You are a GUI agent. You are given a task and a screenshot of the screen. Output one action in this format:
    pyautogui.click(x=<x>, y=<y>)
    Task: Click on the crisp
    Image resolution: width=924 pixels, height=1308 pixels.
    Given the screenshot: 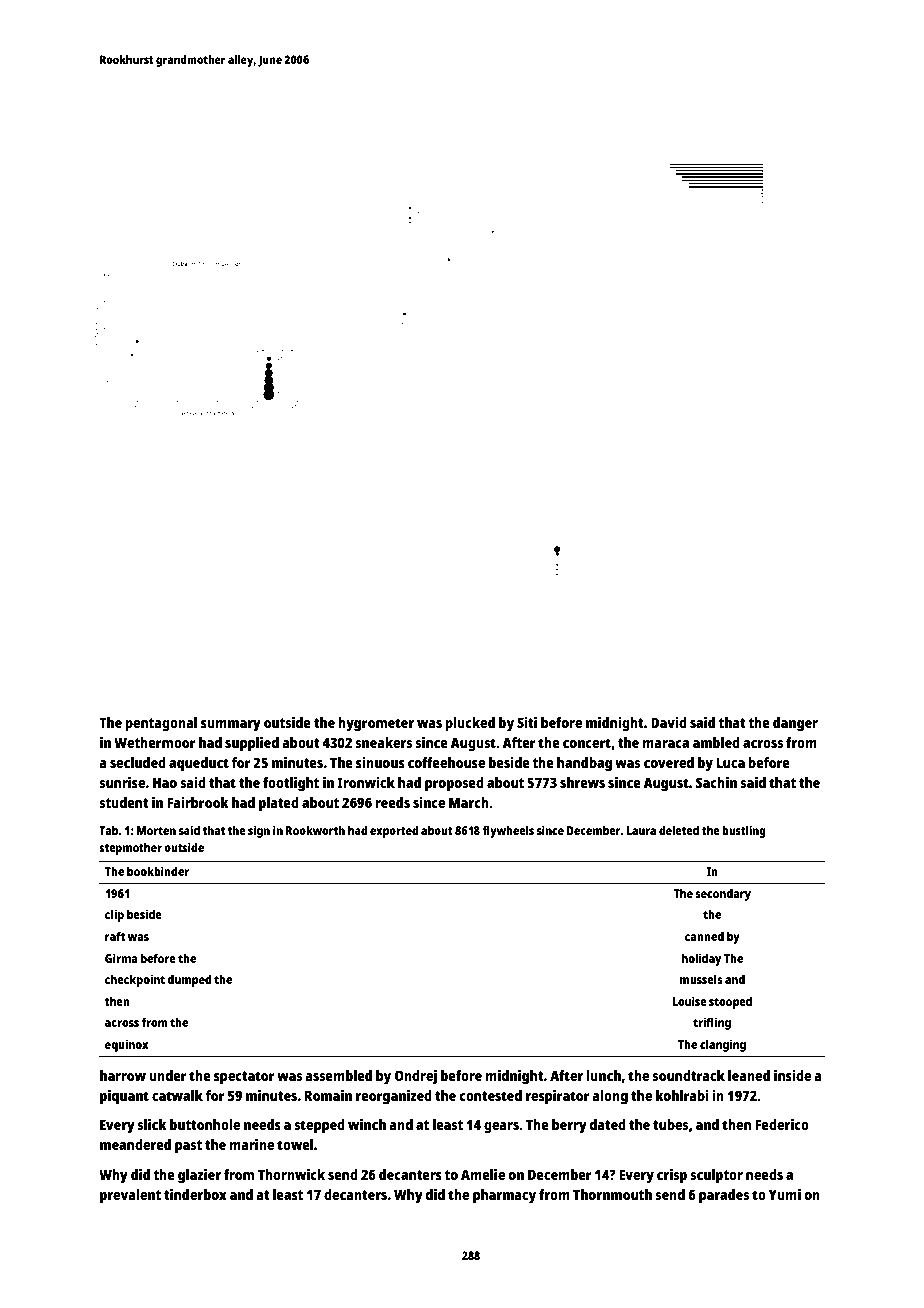 What is the action you would take?
    pyautogui.click(x=672, y=1176)
